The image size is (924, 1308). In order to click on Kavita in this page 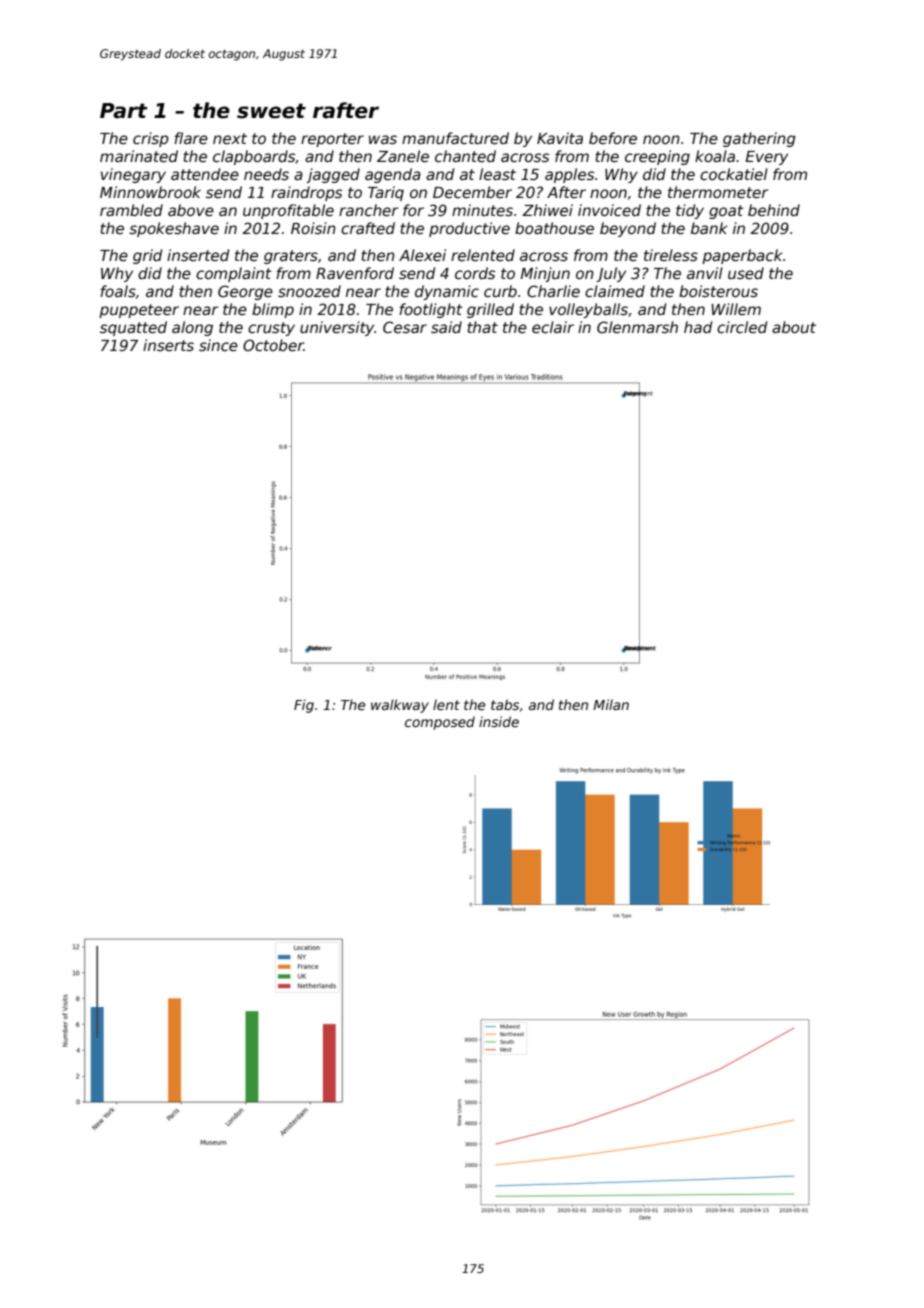, I will do `click(560, 138)`.
